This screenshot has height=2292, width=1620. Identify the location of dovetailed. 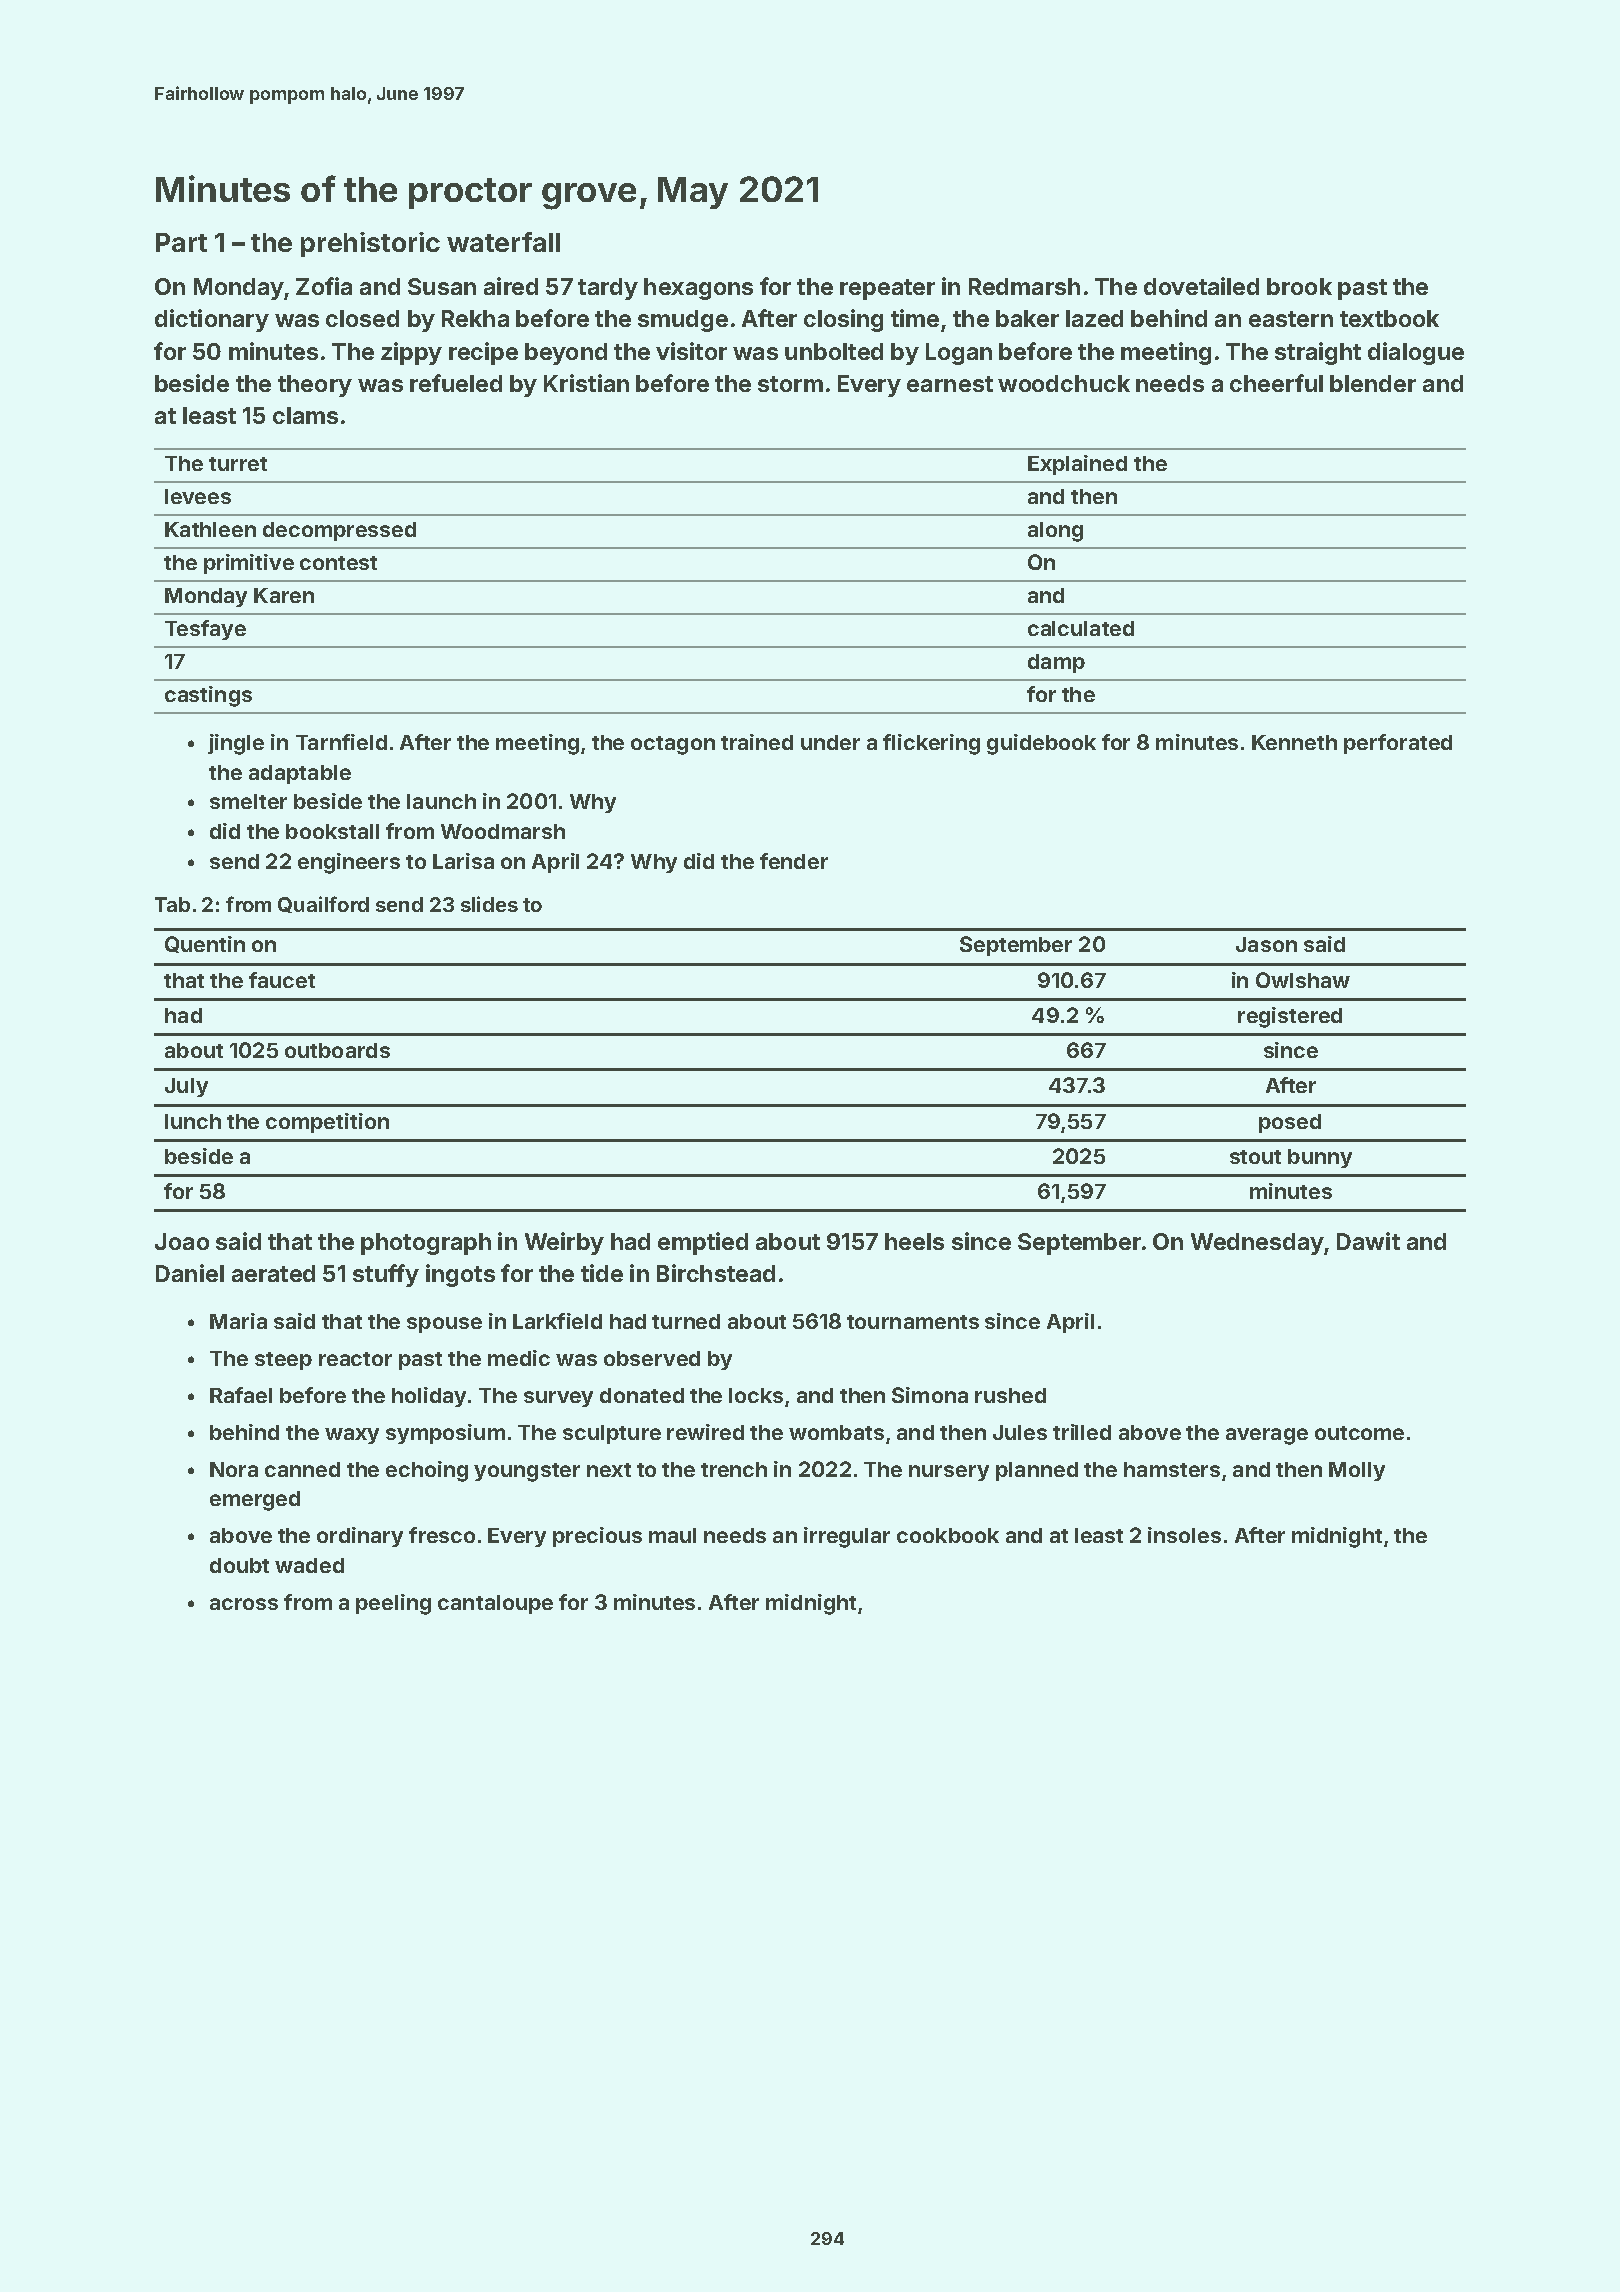
(1201, 286).
